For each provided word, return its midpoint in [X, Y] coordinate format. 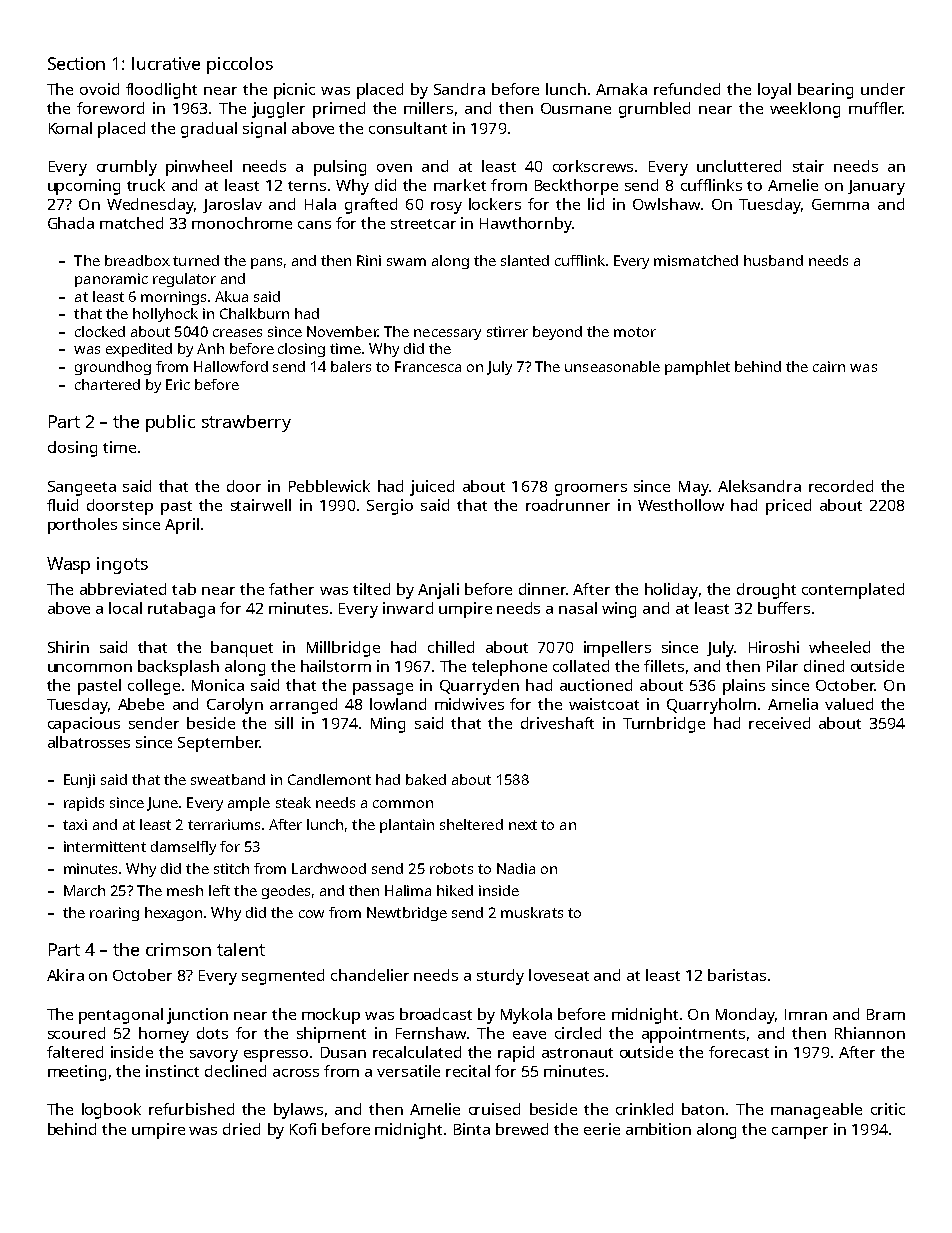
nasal [578, 608]
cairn [829, 366]
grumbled [654, 110]
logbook [111, 1111]
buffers [784, 608]
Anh [210, 348]
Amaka [621, 89]
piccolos [240, 65]
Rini [369, 260]
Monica [218, 685]
